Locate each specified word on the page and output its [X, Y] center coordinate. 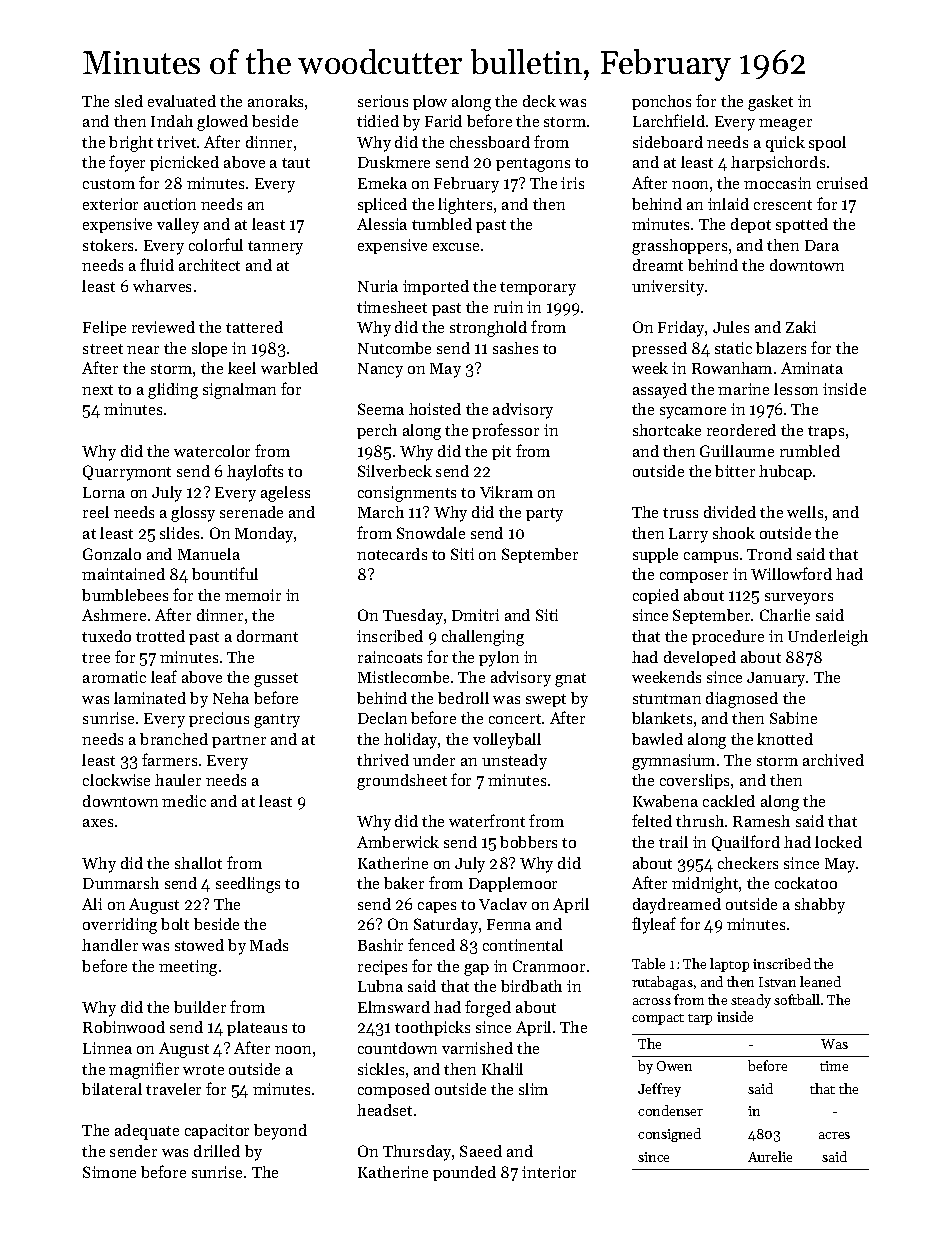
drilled [217, 1151]
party [544, 515]
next [97, 390]
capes [437, 907]
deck [539, 101]
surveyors [799, 599]
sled [129, 101]
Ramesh [761, 821]
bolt [175, 924]
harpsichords [778, 163]
